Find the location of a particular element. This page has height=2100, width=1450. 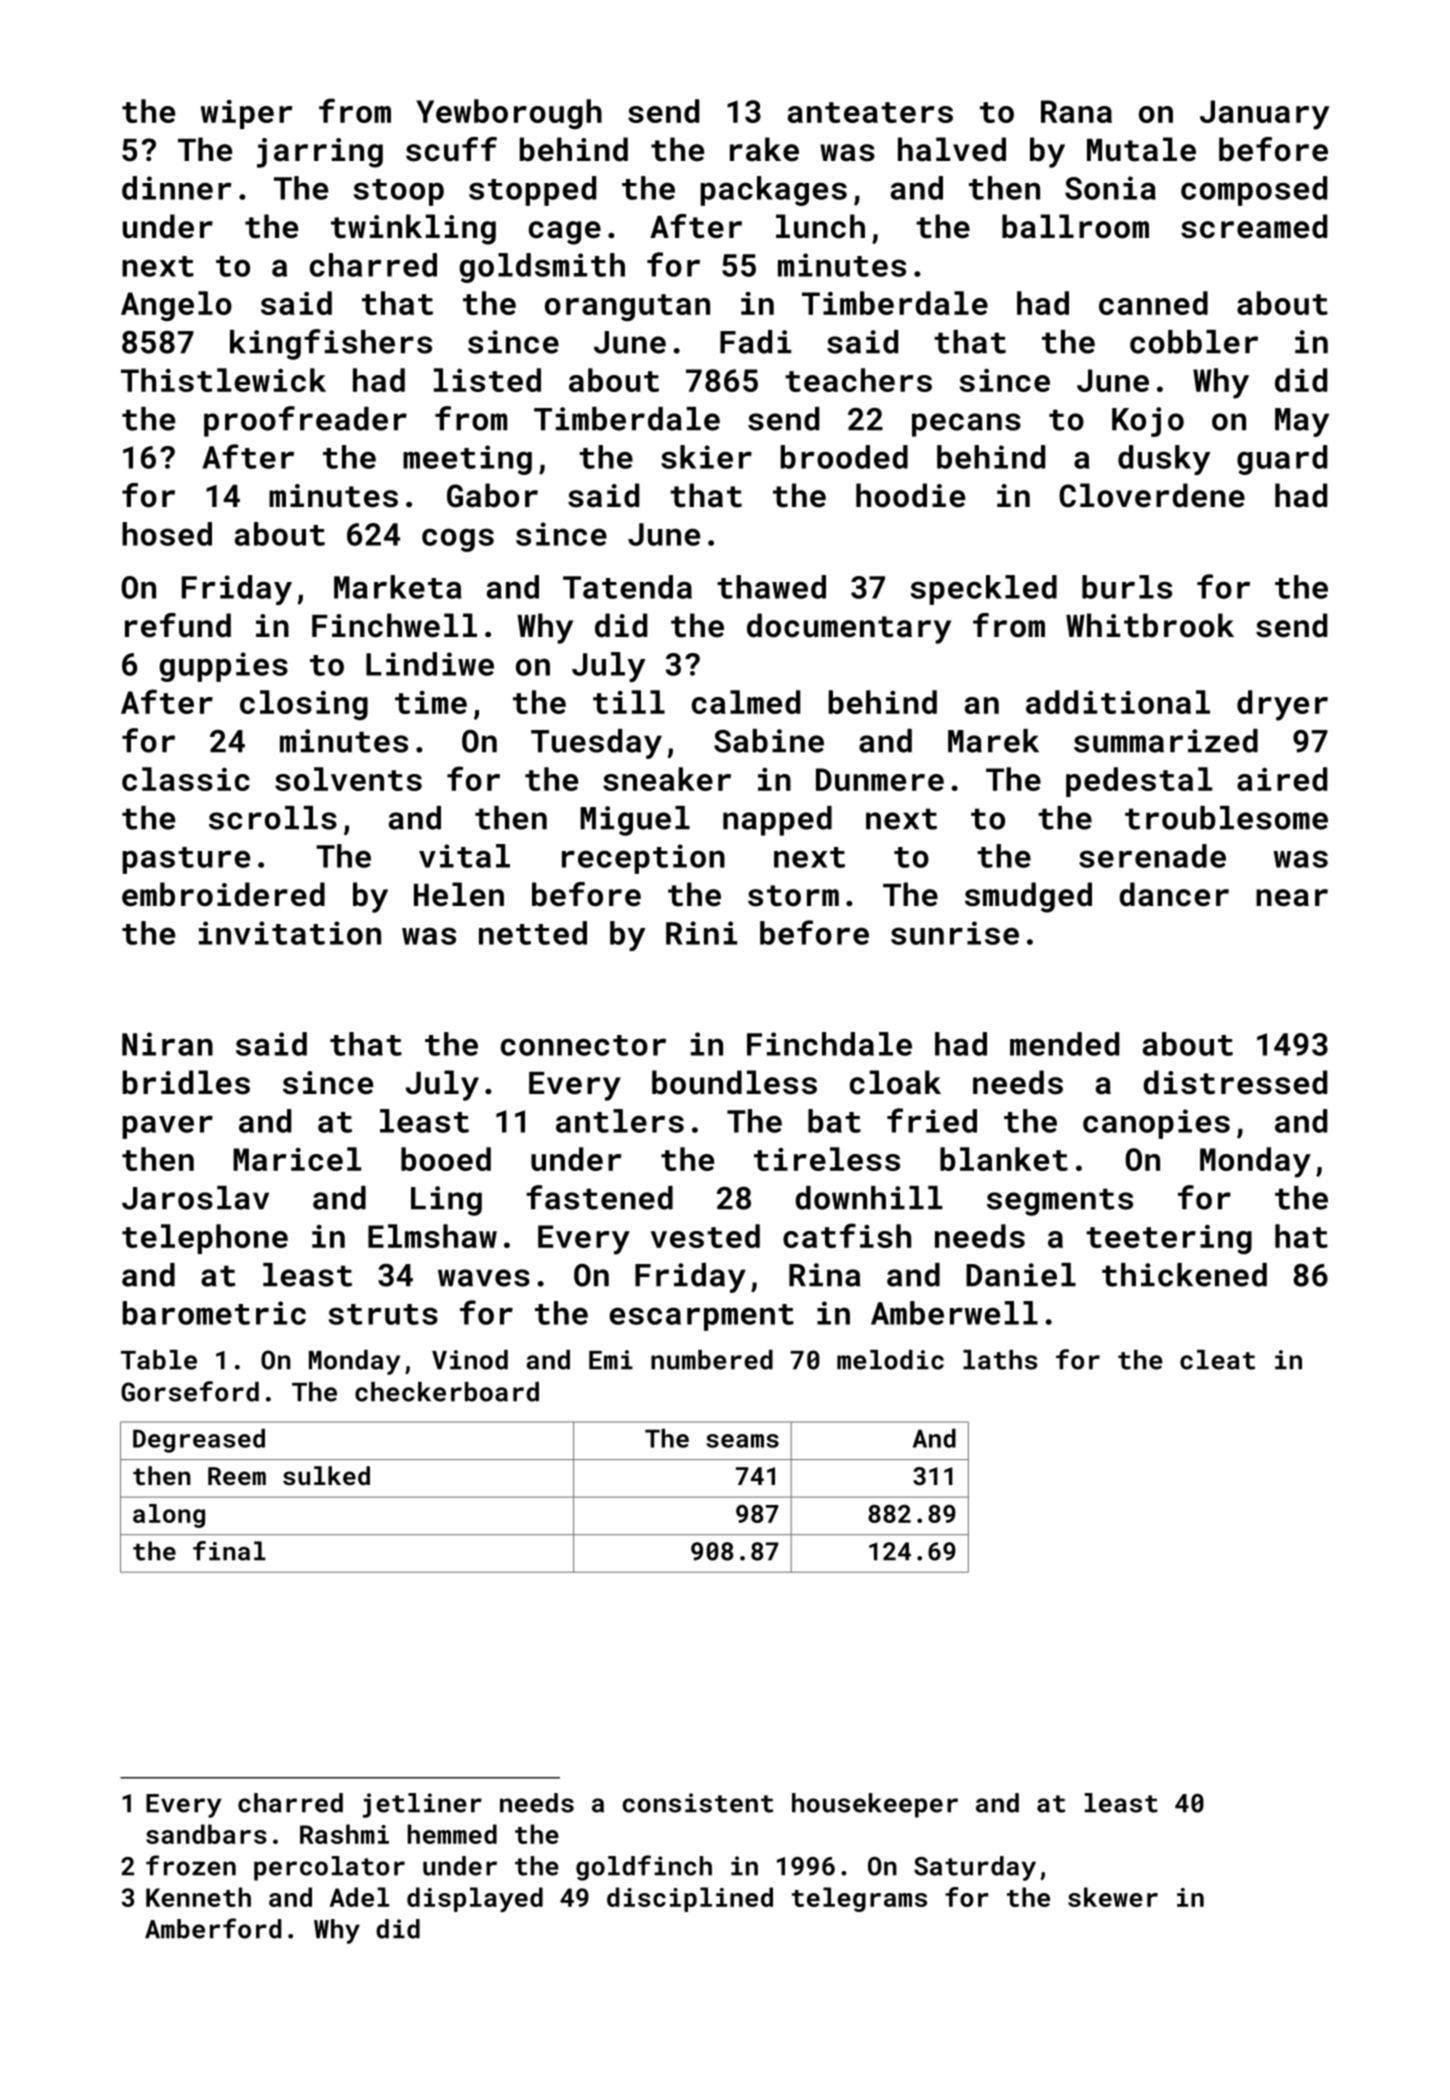

January is located at coordinates (1265, 115).
